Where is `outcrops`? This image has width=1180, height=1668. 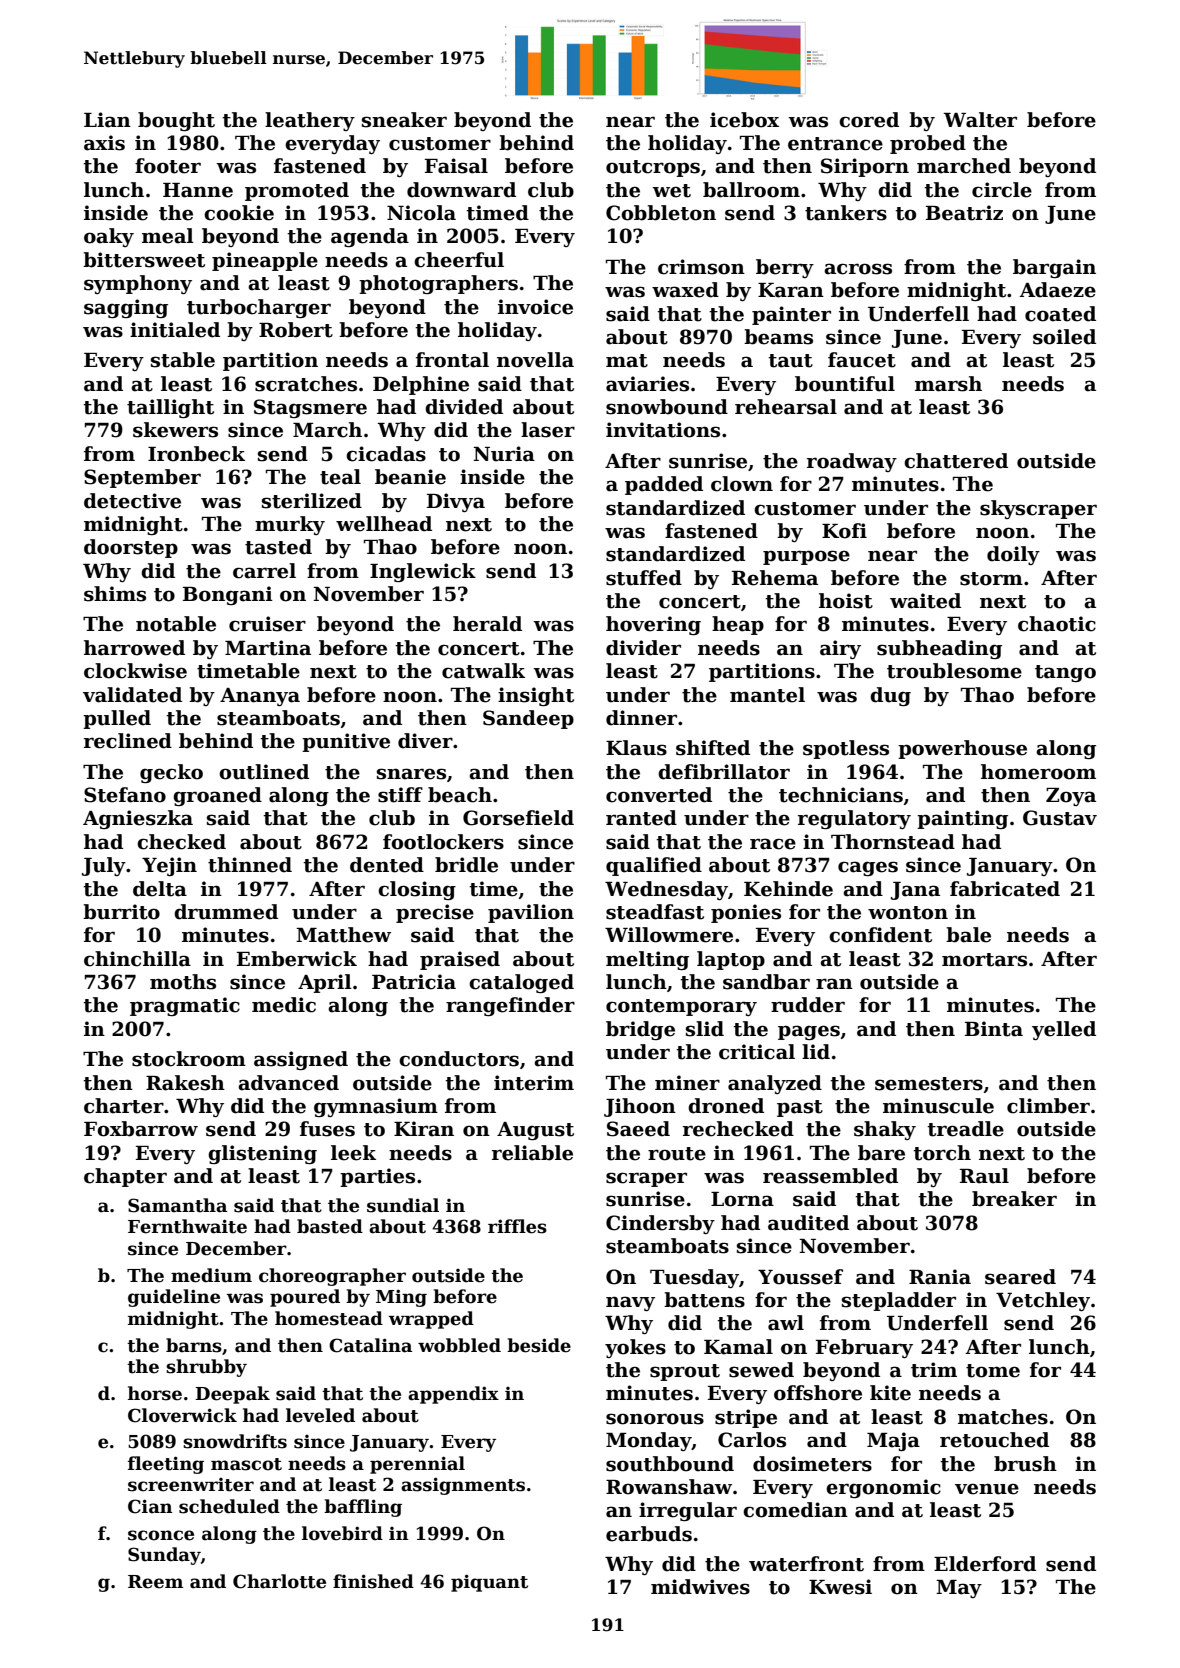
outcrops is located at coordinates (653, 168).
